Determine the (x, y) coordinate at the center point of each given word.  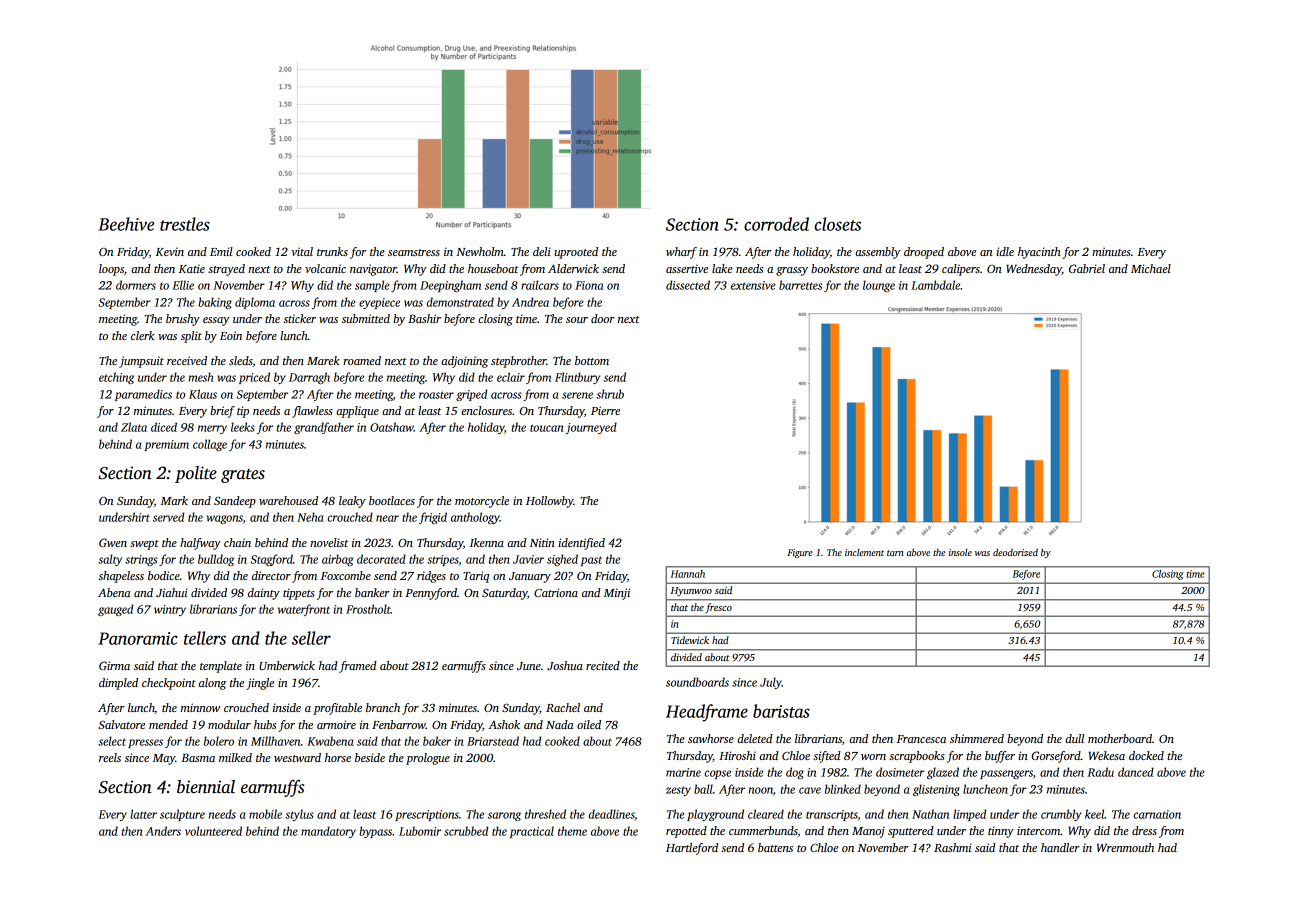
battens (775, 847)
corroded (776, 224)
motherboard (1120, 738)
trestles (185, 224)
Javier (528, 559)
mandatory (328, 832)
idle (1005, 251)
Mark (174, 500)
